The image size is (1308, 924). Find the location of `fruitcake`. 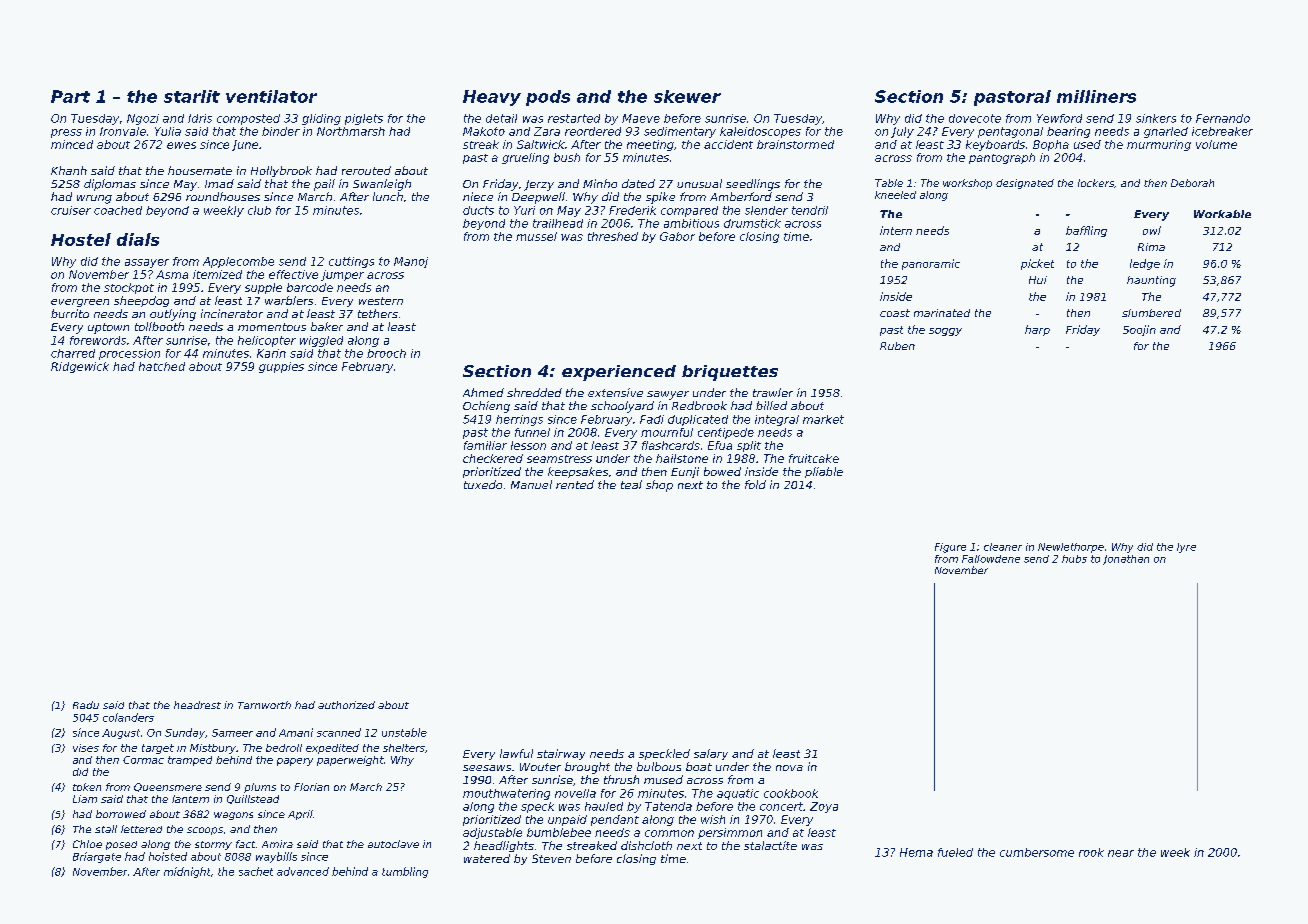

fruitcake is located at coordinates (814, 458).
